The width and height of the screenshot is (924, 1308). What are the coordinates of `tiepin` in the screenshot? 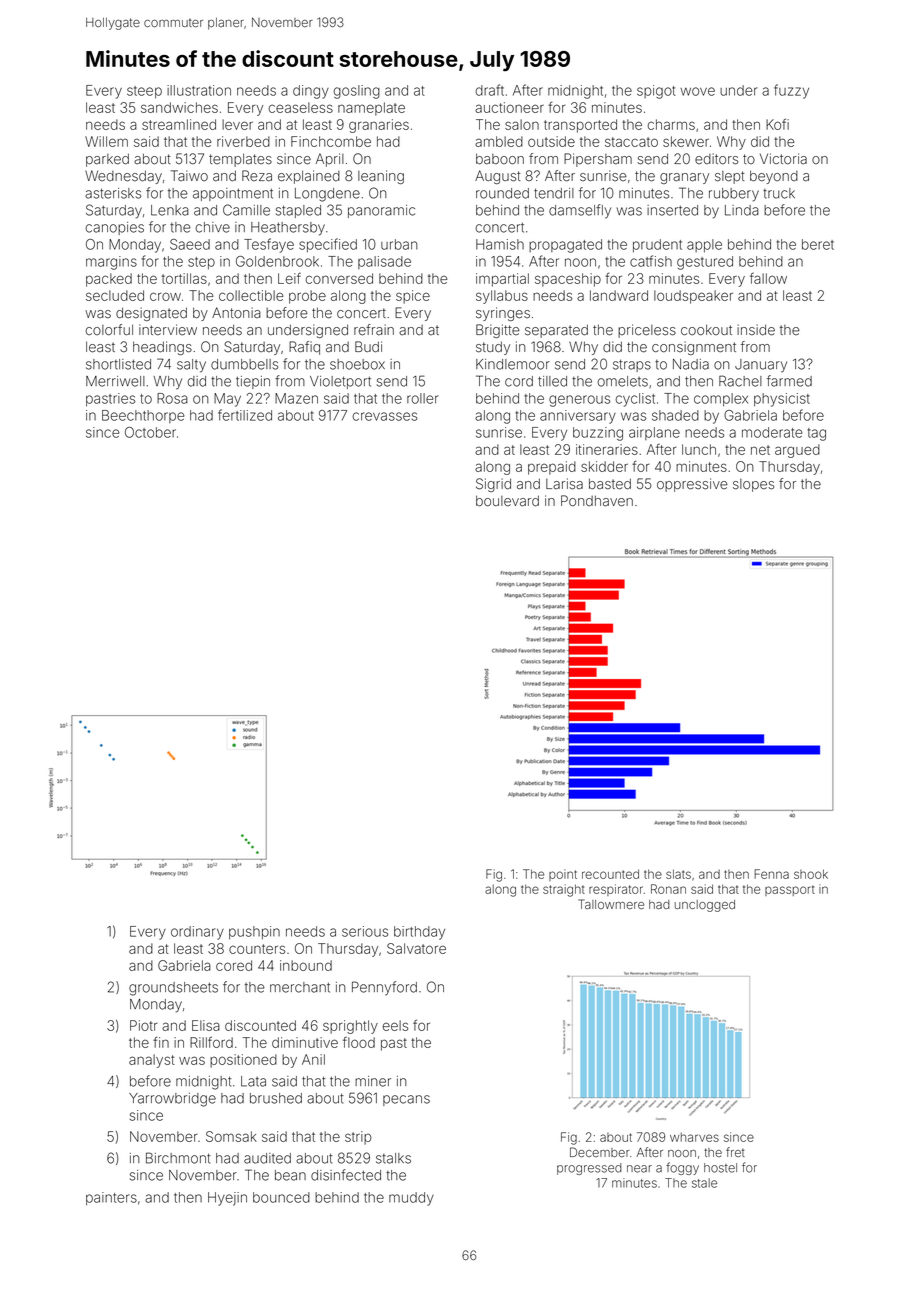 It's located at (253, 382).
